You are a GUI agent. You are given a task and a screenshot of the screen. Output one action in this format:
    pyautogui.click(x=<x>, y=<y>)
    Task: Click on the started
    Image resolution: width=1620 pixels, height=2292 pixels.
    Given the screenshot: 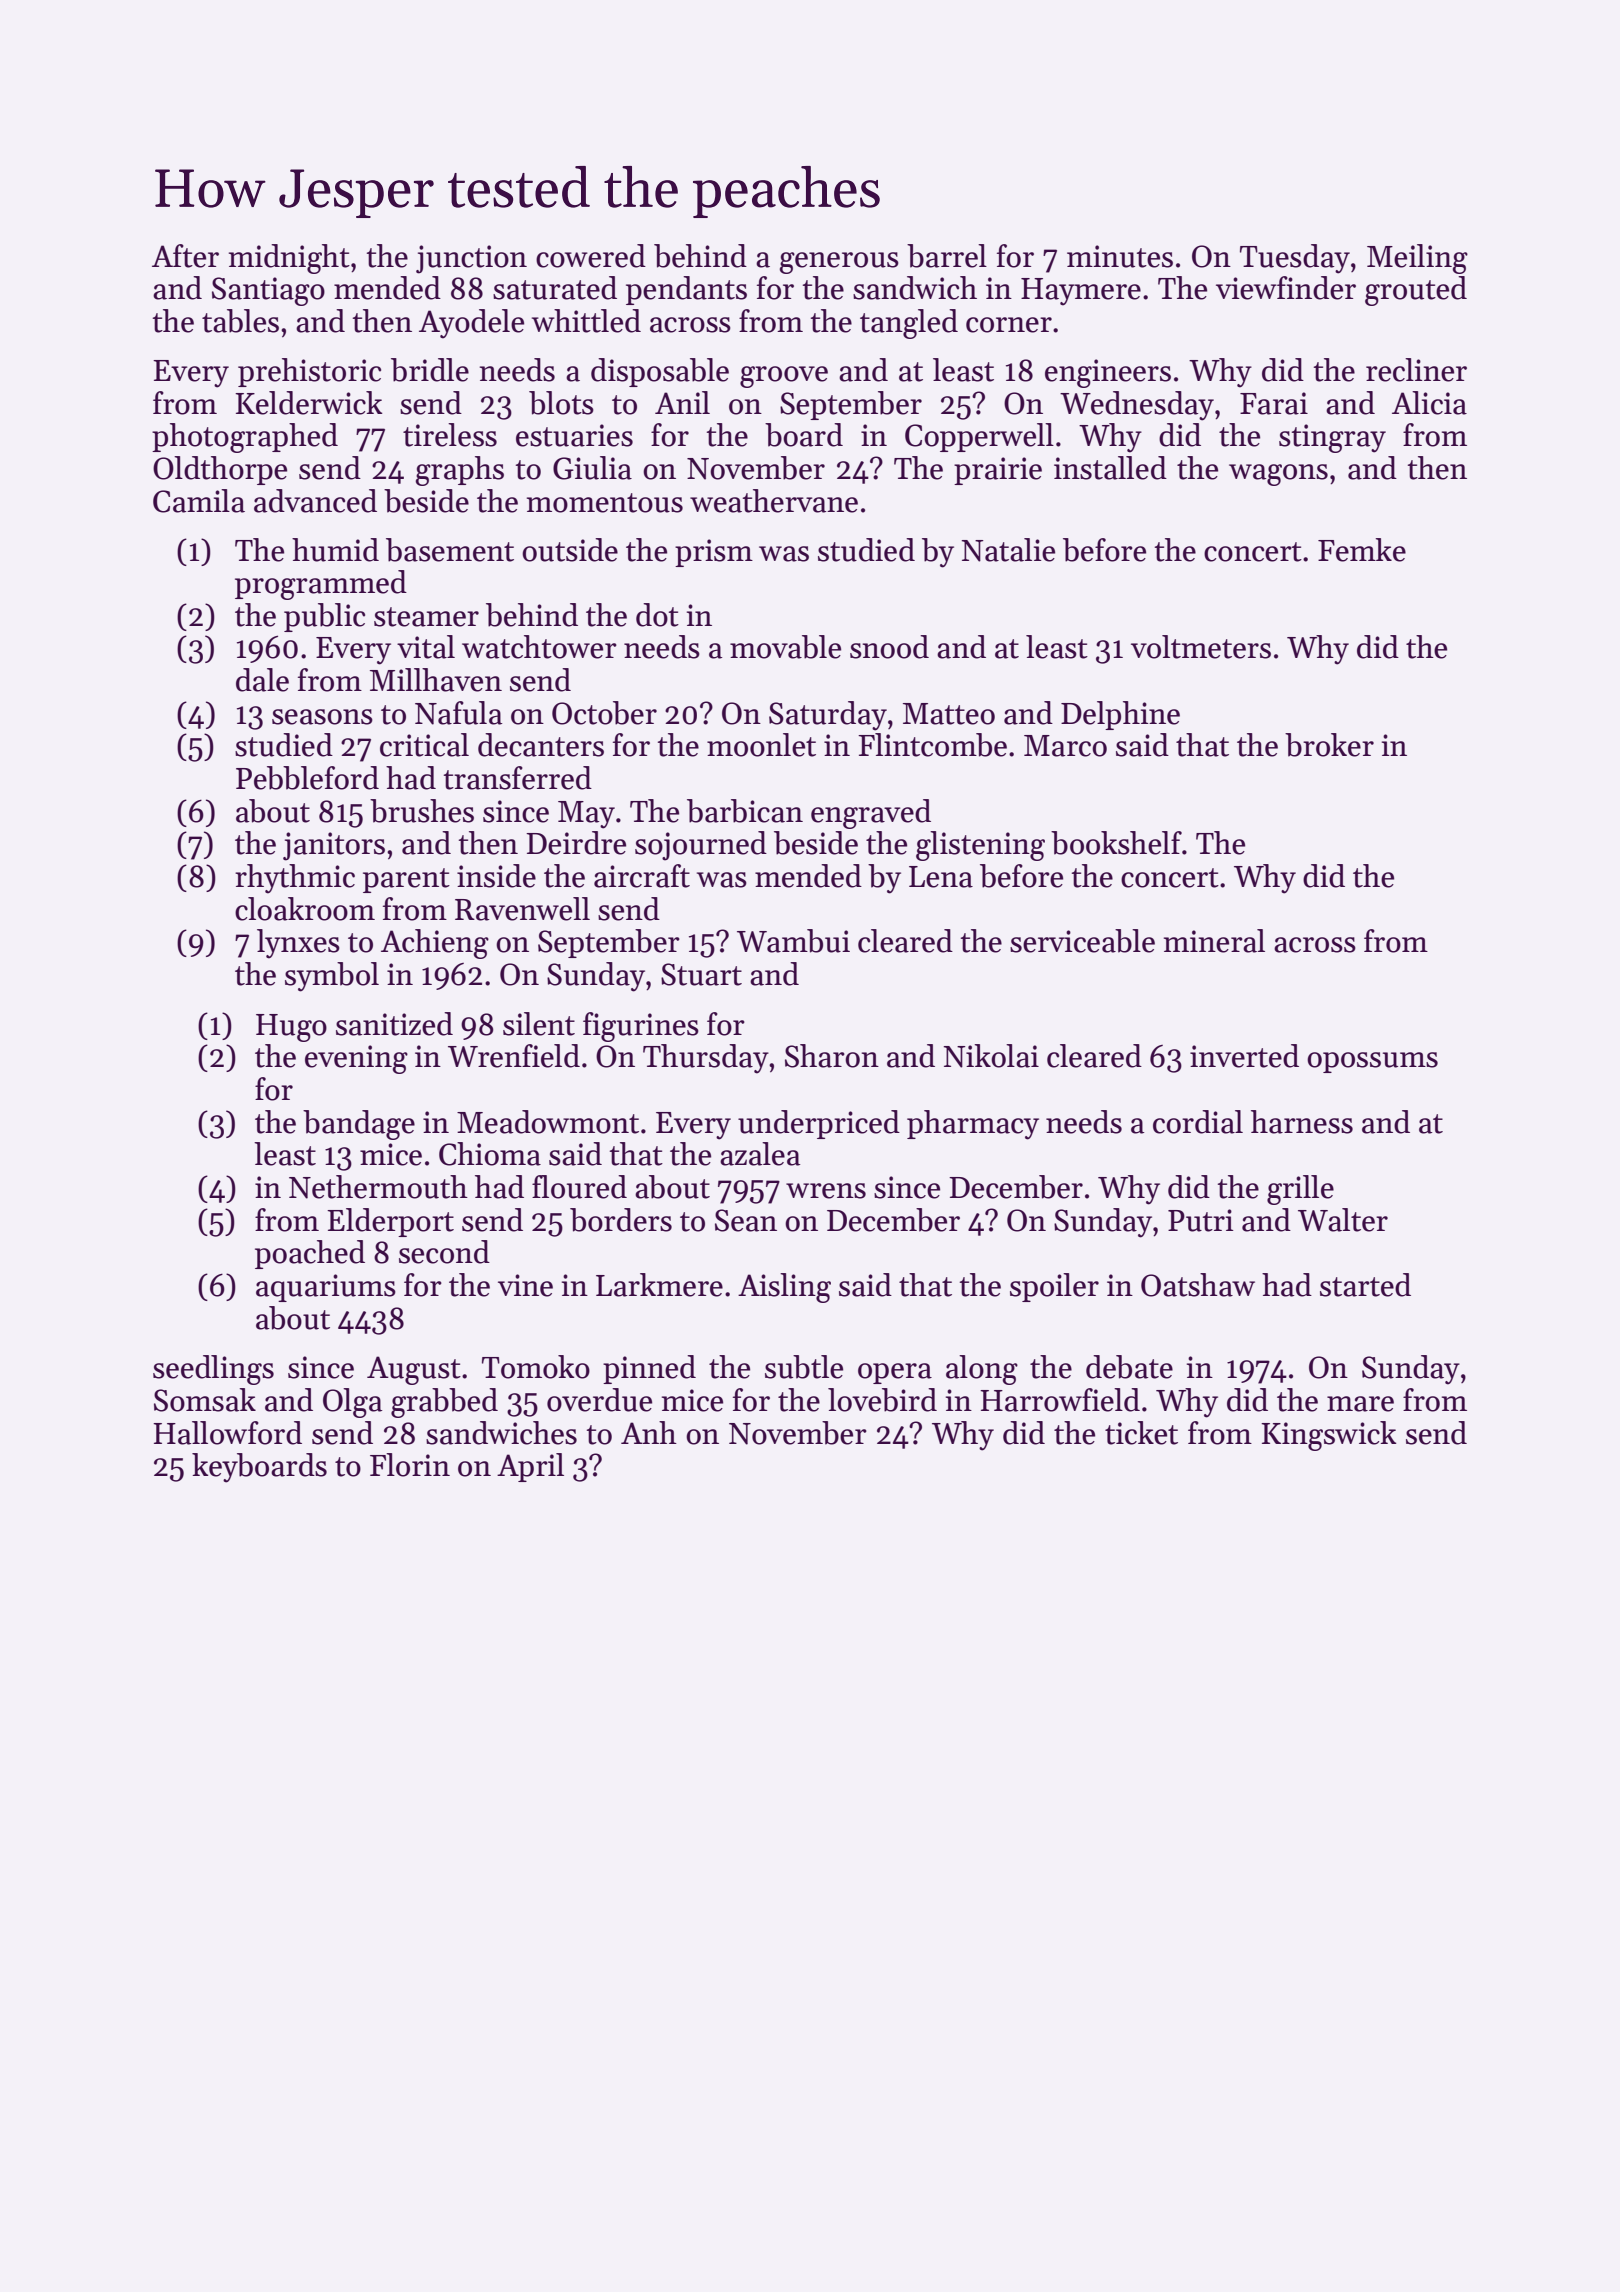 What is the action you would take?
    pyautogui.click(x=1365, y=1285)
